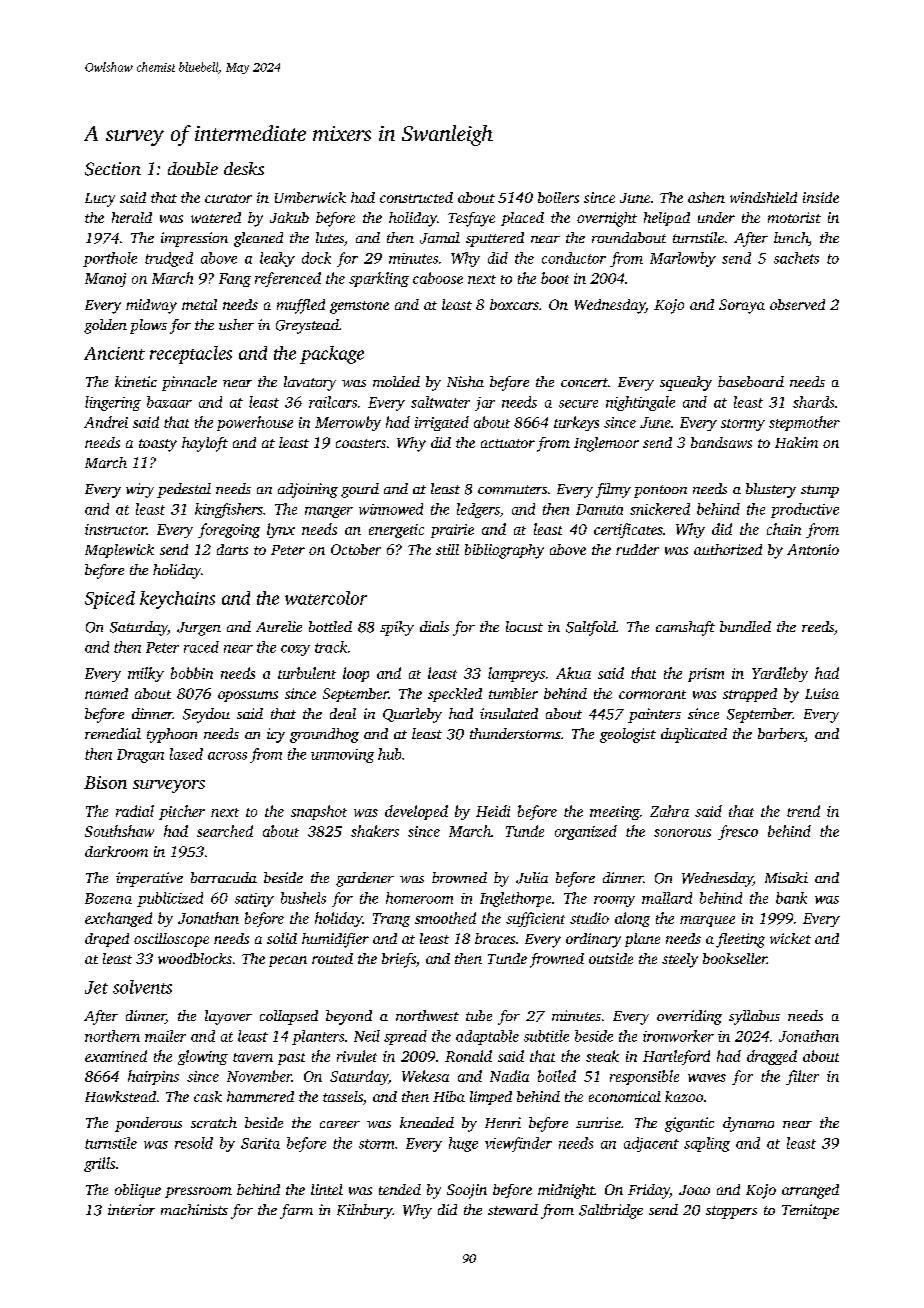 This document has width=924, height=1308. I want to click on woodblocks, so click(195, 958).
